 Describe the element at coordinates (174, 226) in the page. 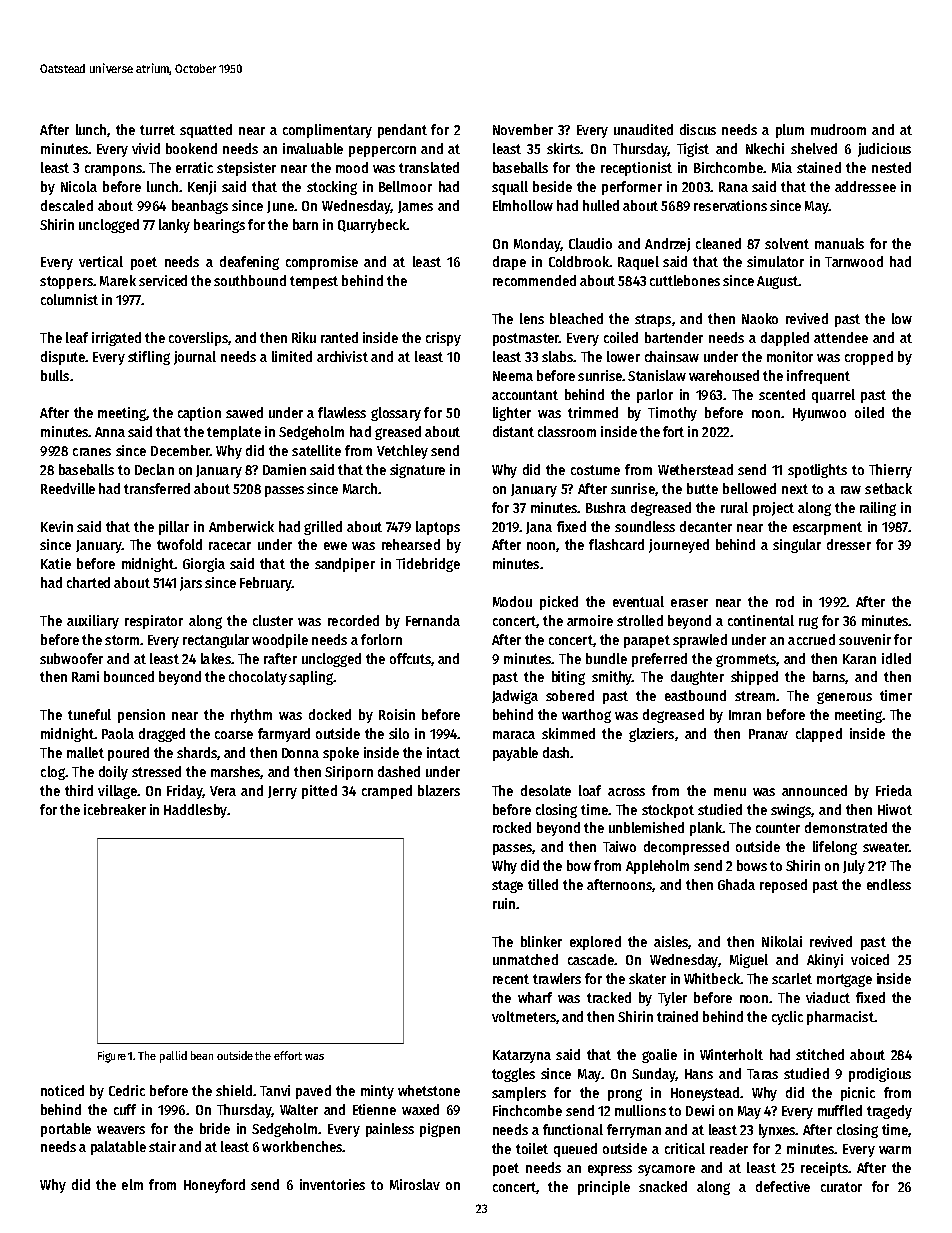

I see `lanky` at that location.
